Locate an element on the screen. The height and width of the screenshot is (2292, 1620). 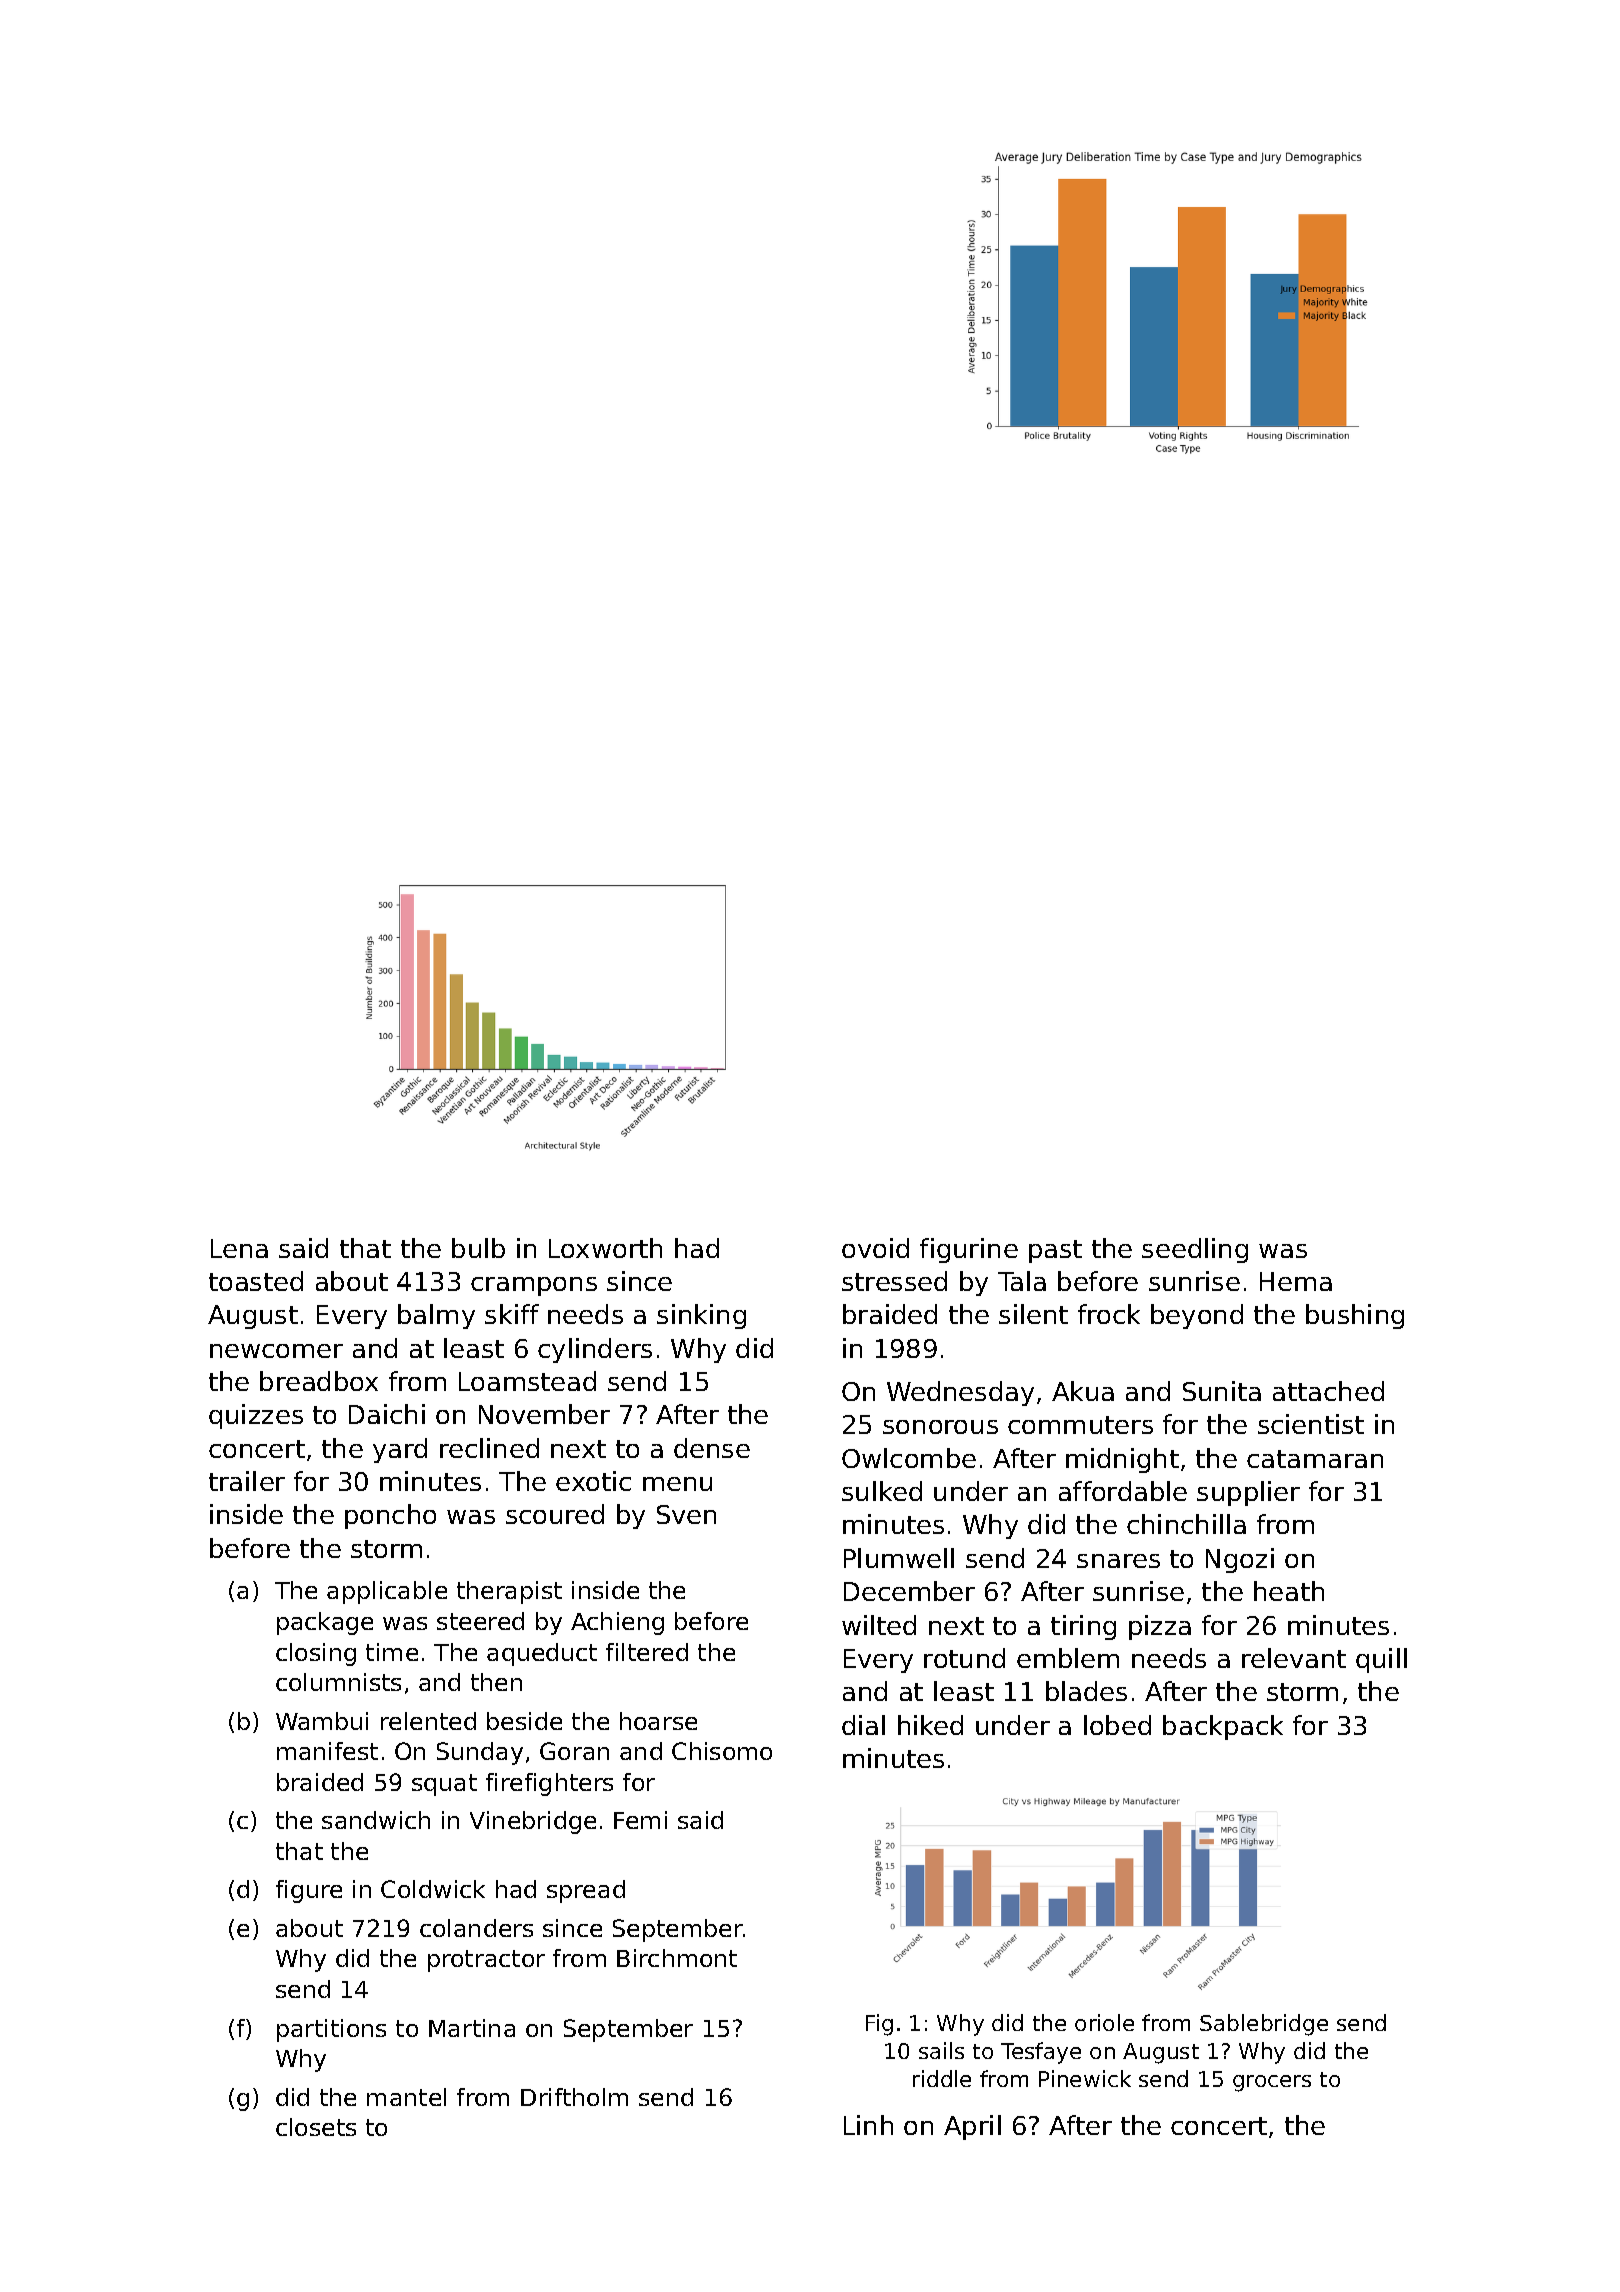
figure is located at coordinates (309, 1891).
